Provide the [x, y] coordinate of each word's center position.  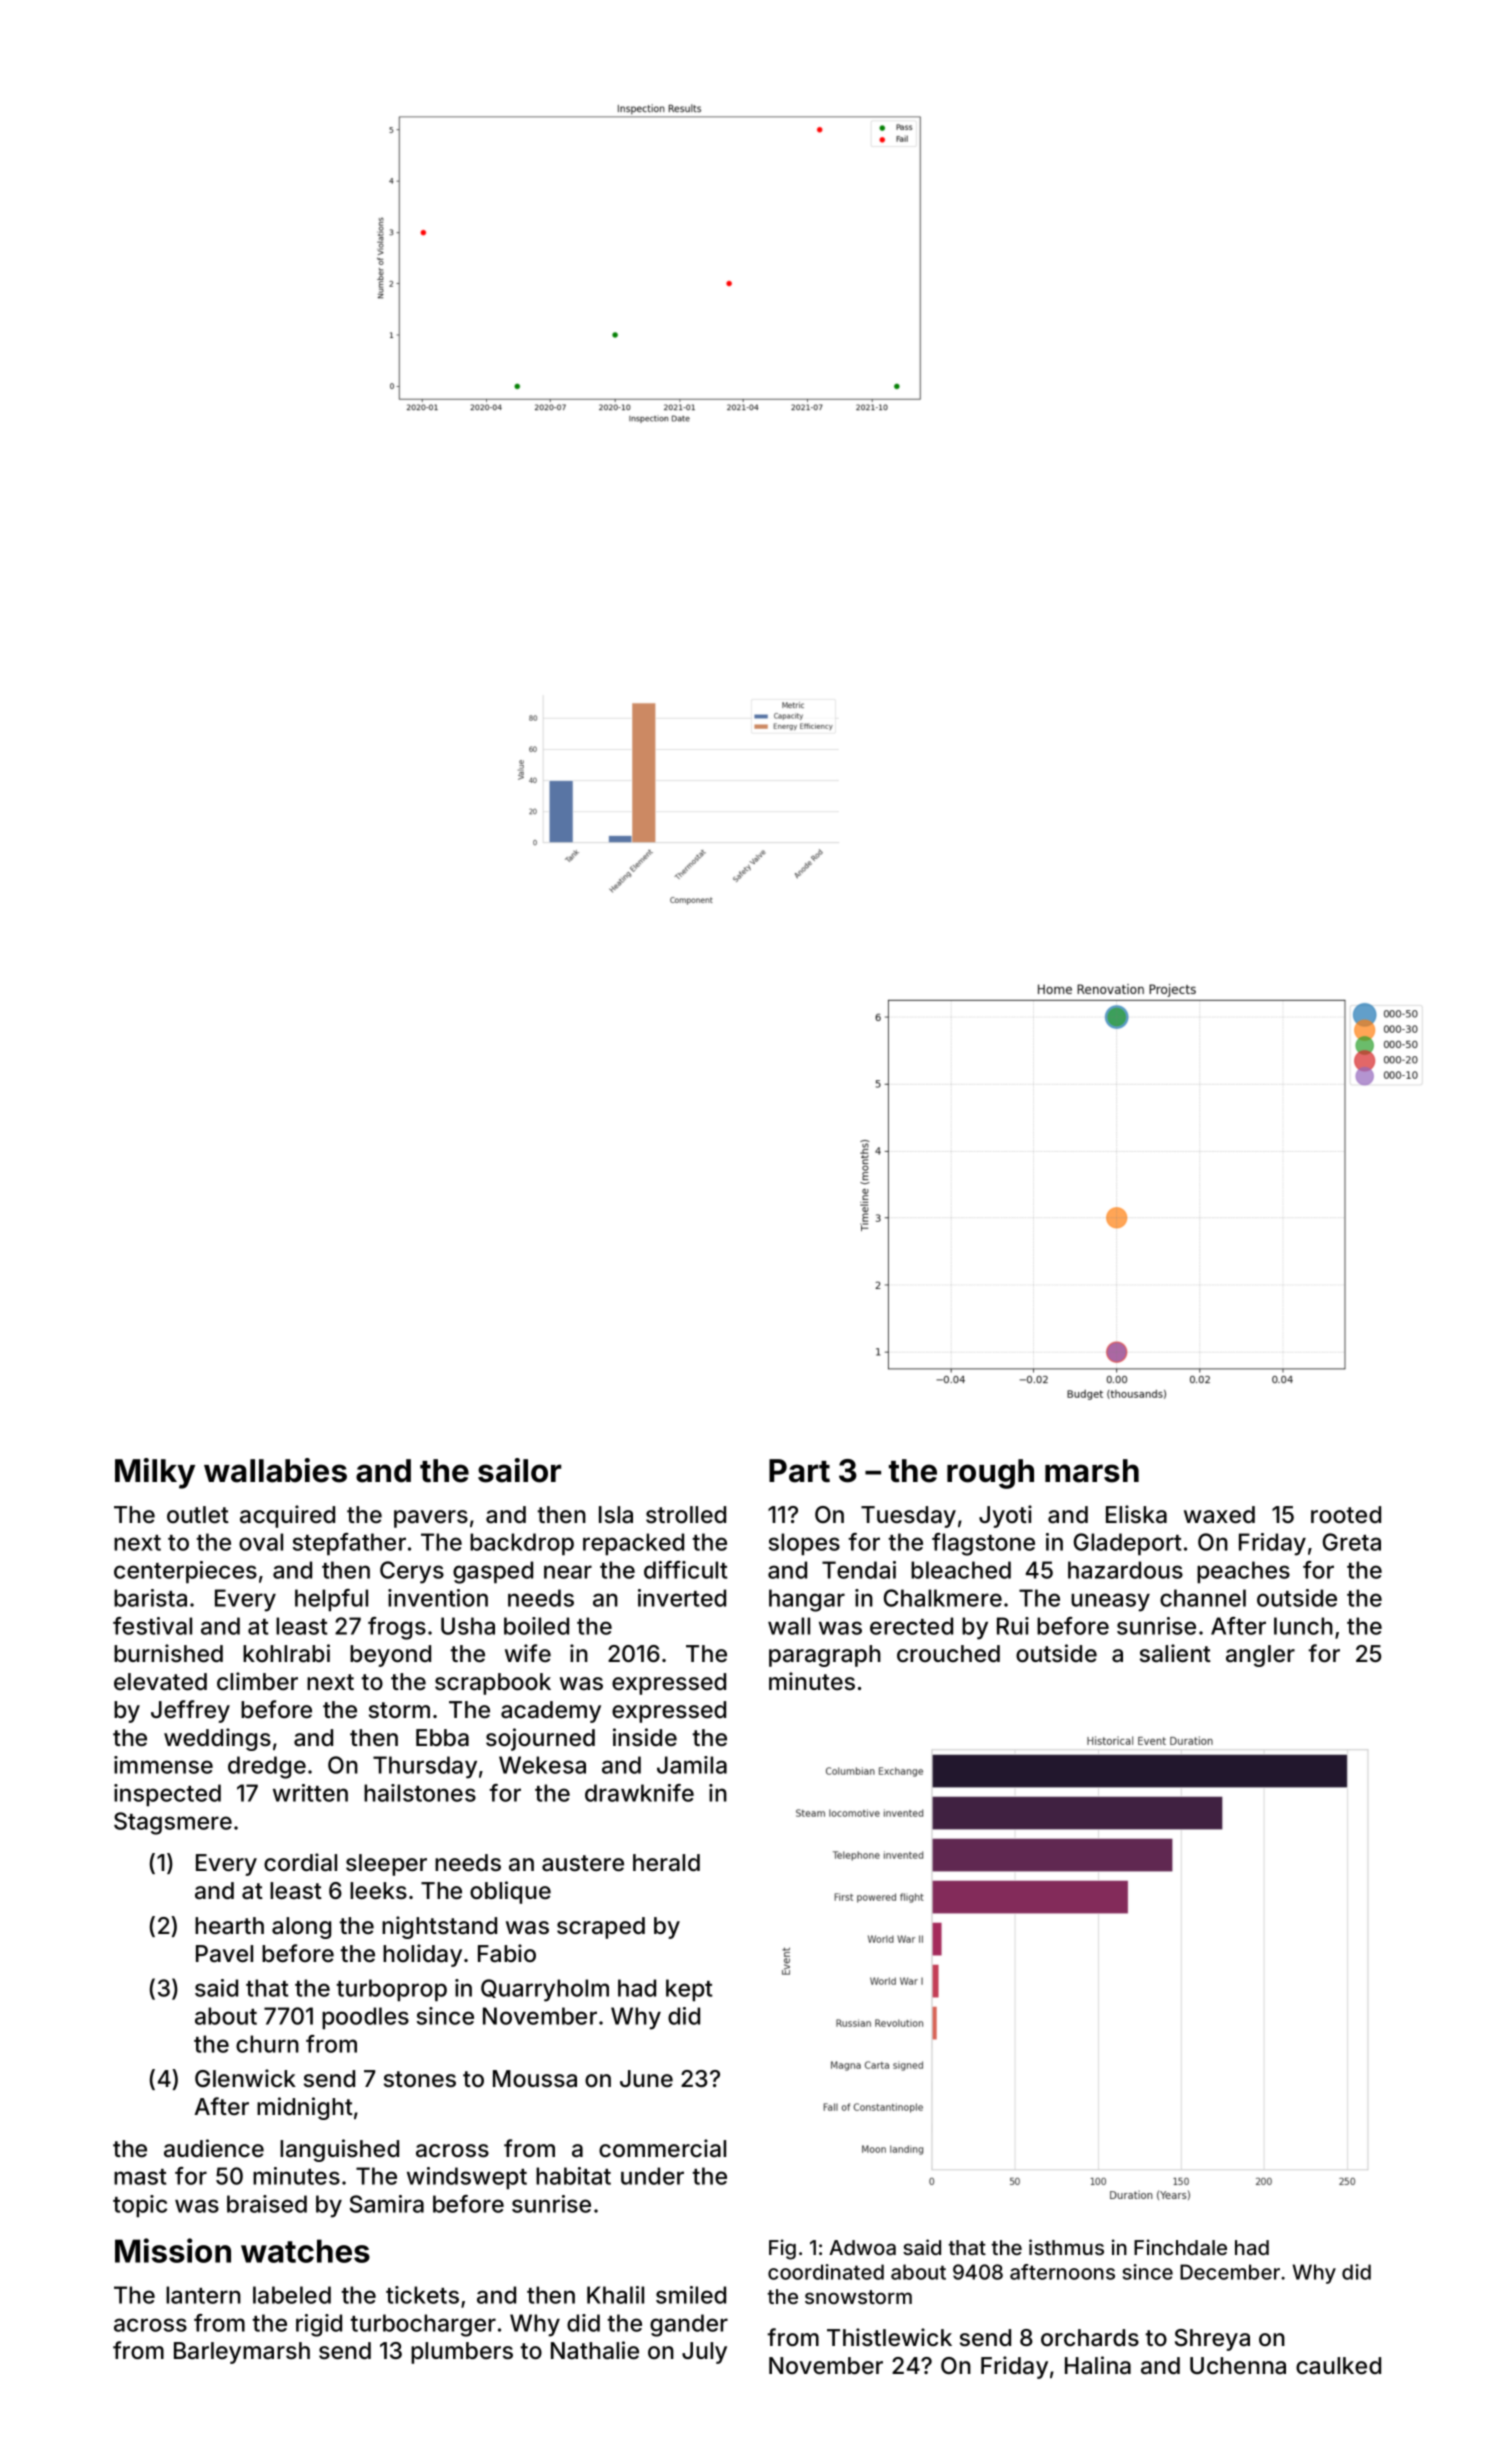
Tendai [859, 1570]
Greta [1352, 1542]
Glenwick [245, 2078]
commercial [662, 2148]
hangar [807, 1600]
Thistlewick [889, 2337]
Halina [1098, 2365]
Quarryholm [545, 1990]
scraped [601, 1928]
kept [689, 1990]
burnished [168, 1653]
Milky [155, 1473]
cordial [300, 1862]
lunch [1303, 1626]
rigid [319, 2325]
